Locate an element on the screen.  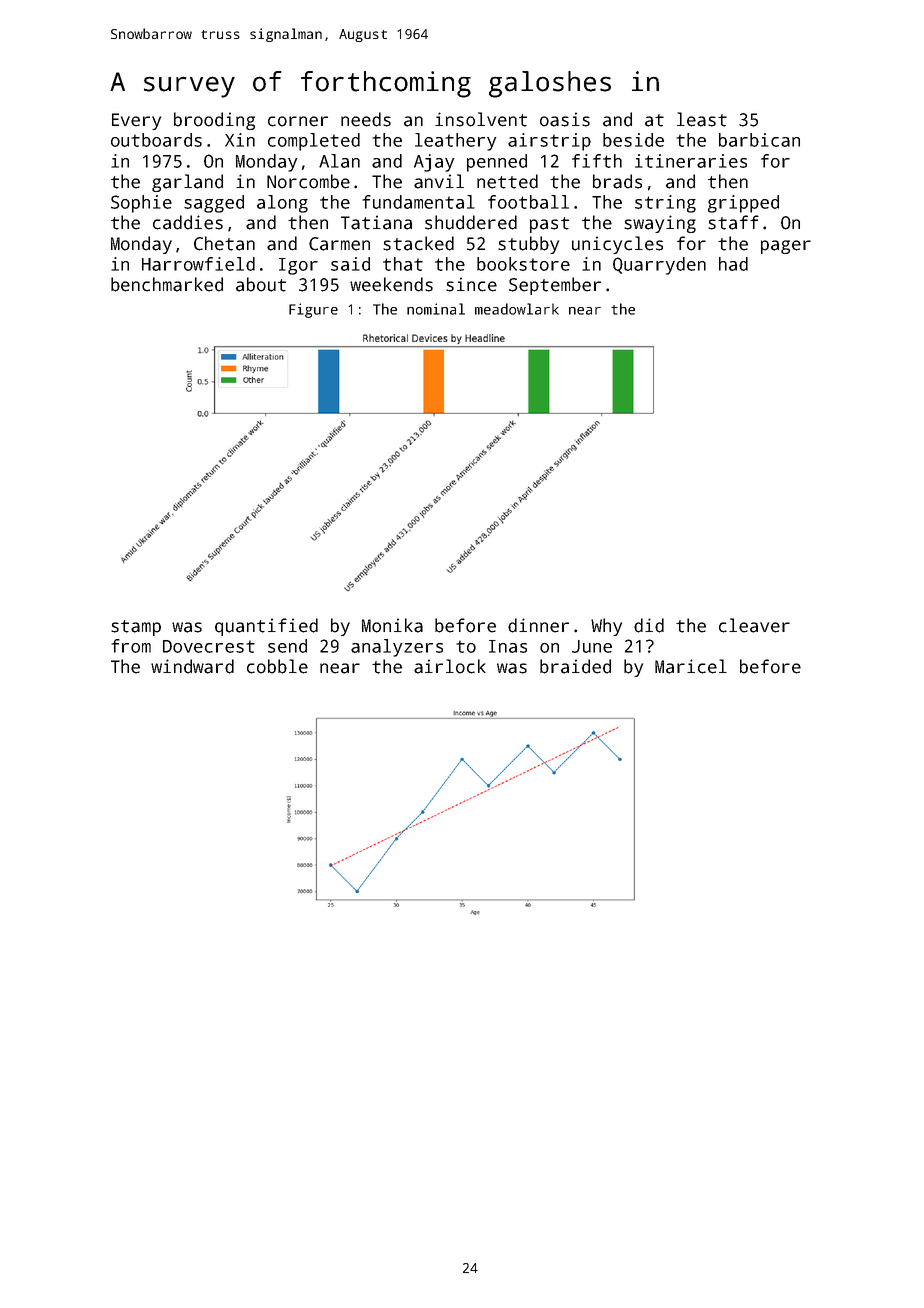
stacked is located at coordinates (418, 243).
